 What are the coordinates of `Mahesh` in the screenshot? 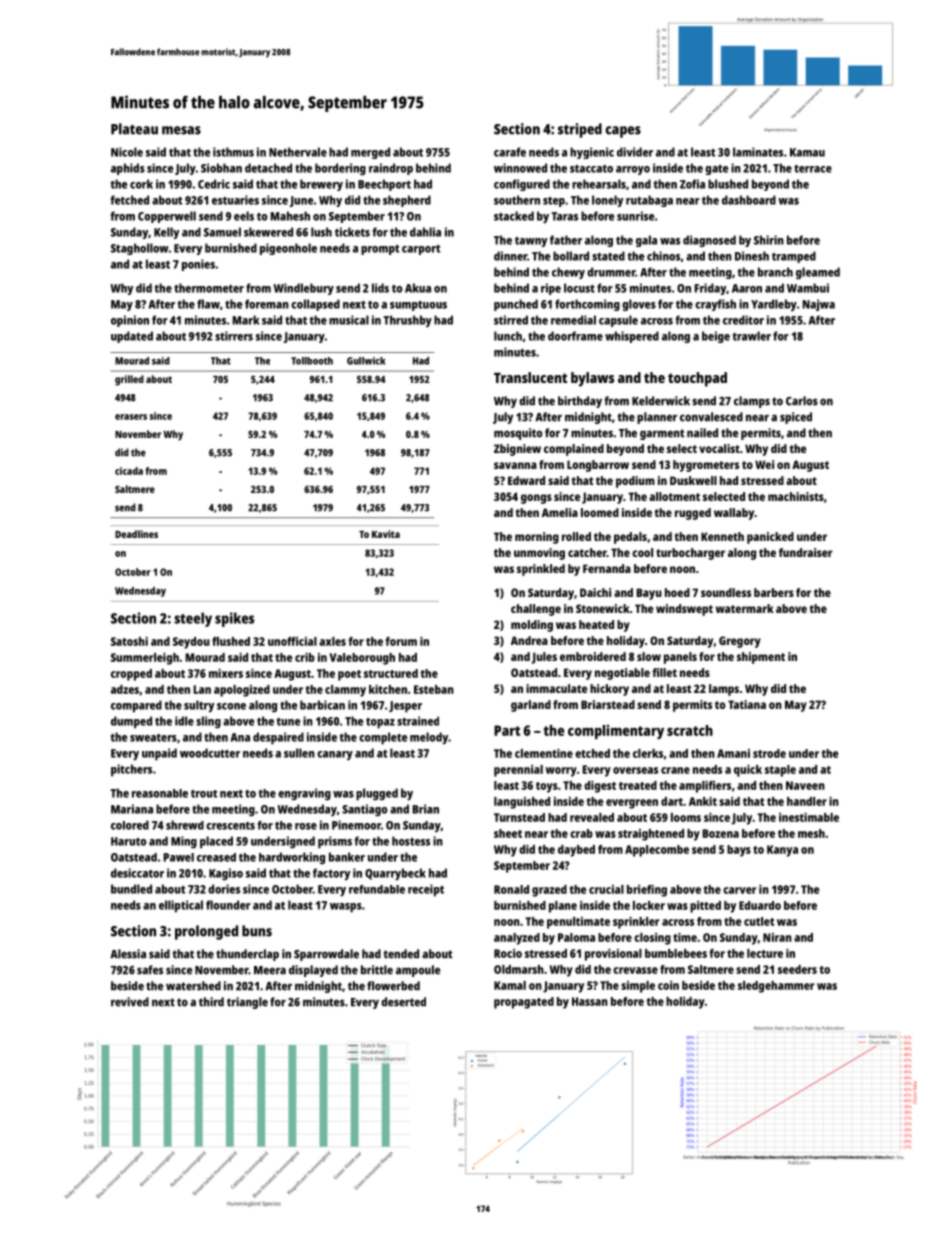 It's located at (290, 216).
